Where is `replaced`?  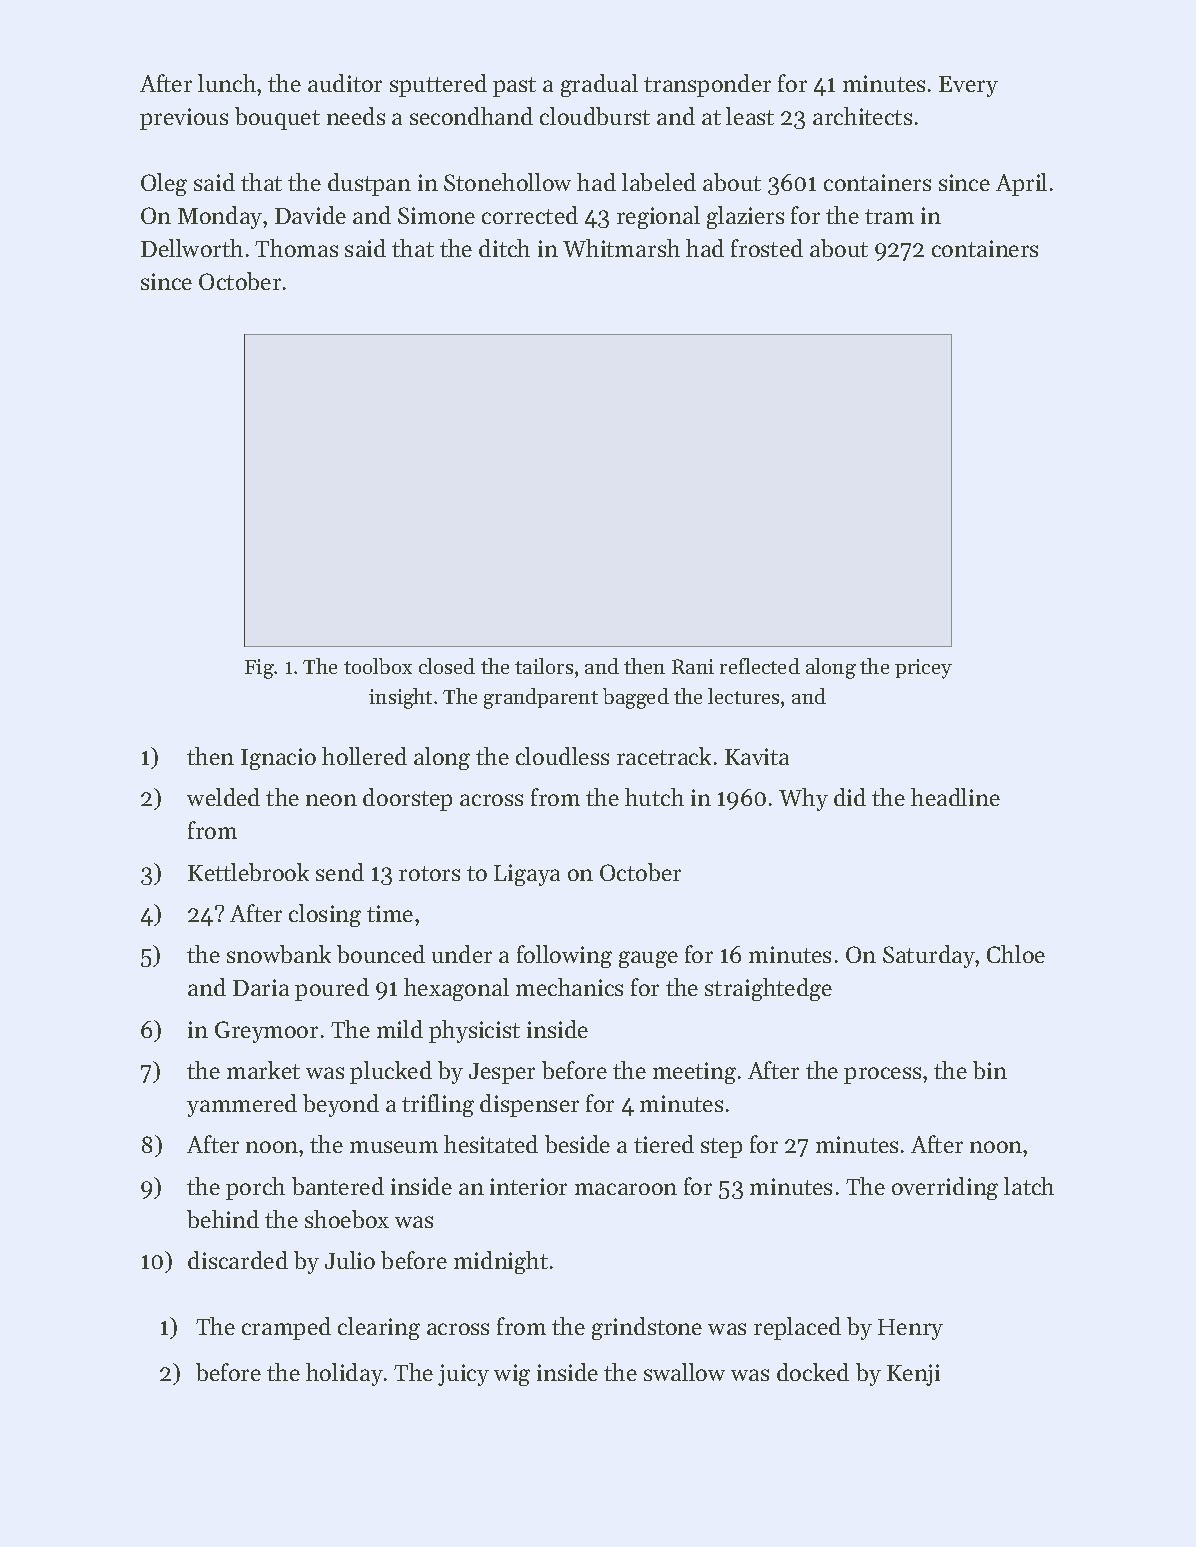
replaced is located at coordinates (797, 1328).
